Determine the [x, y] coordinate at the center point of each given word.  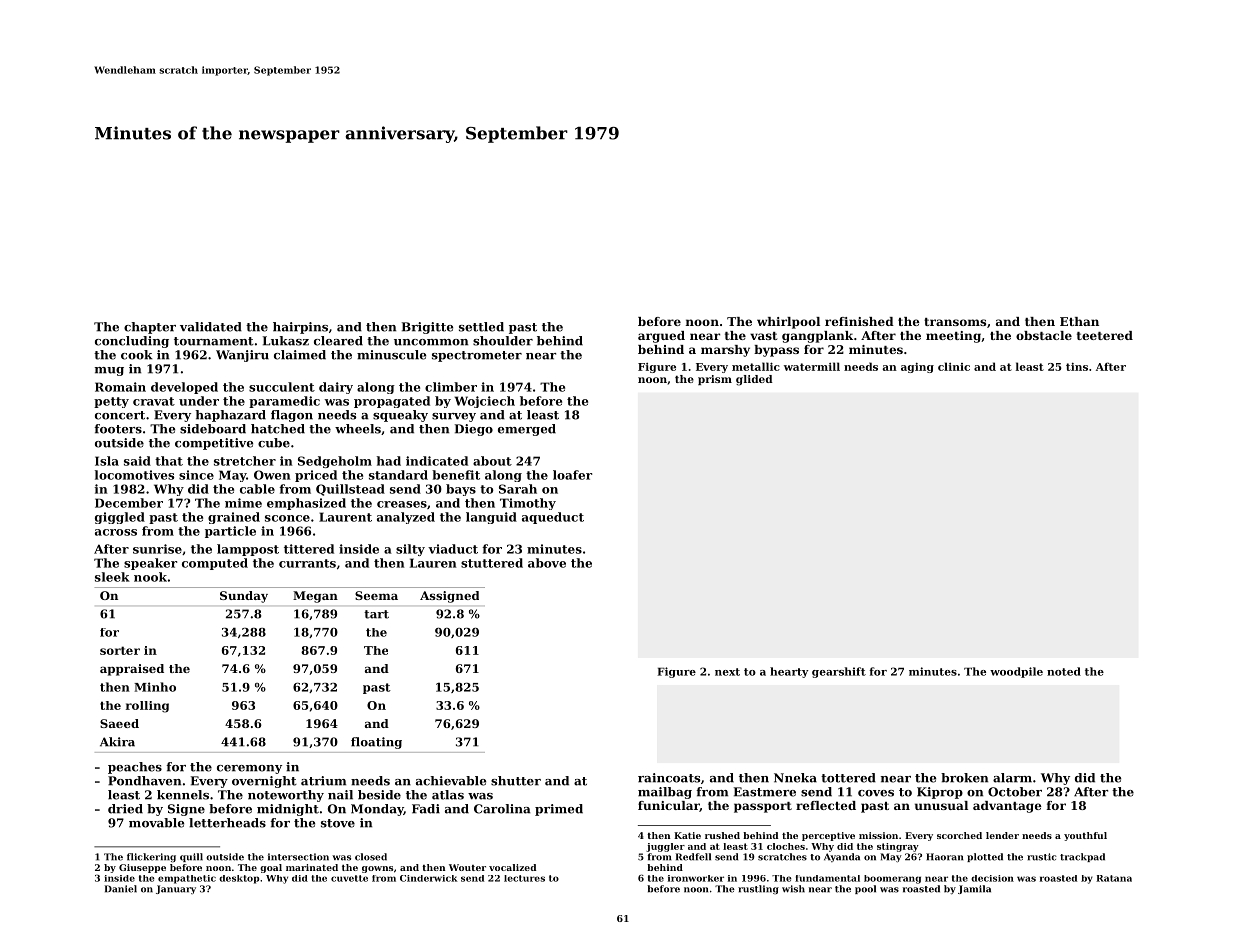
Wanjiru [242, 356]
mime [243, 503]
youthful [1085, 836]
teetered [1105, 335]
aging [917, 368]
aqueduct [553, 518]
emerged [527, 430]
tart [376, 614]
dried [125, 809]
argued [661, 337]
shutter [516, 781]
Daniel [121, 889]
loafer [572, 475]
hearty [789, 672]
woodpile [1016, 672]
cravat [154, 401]
